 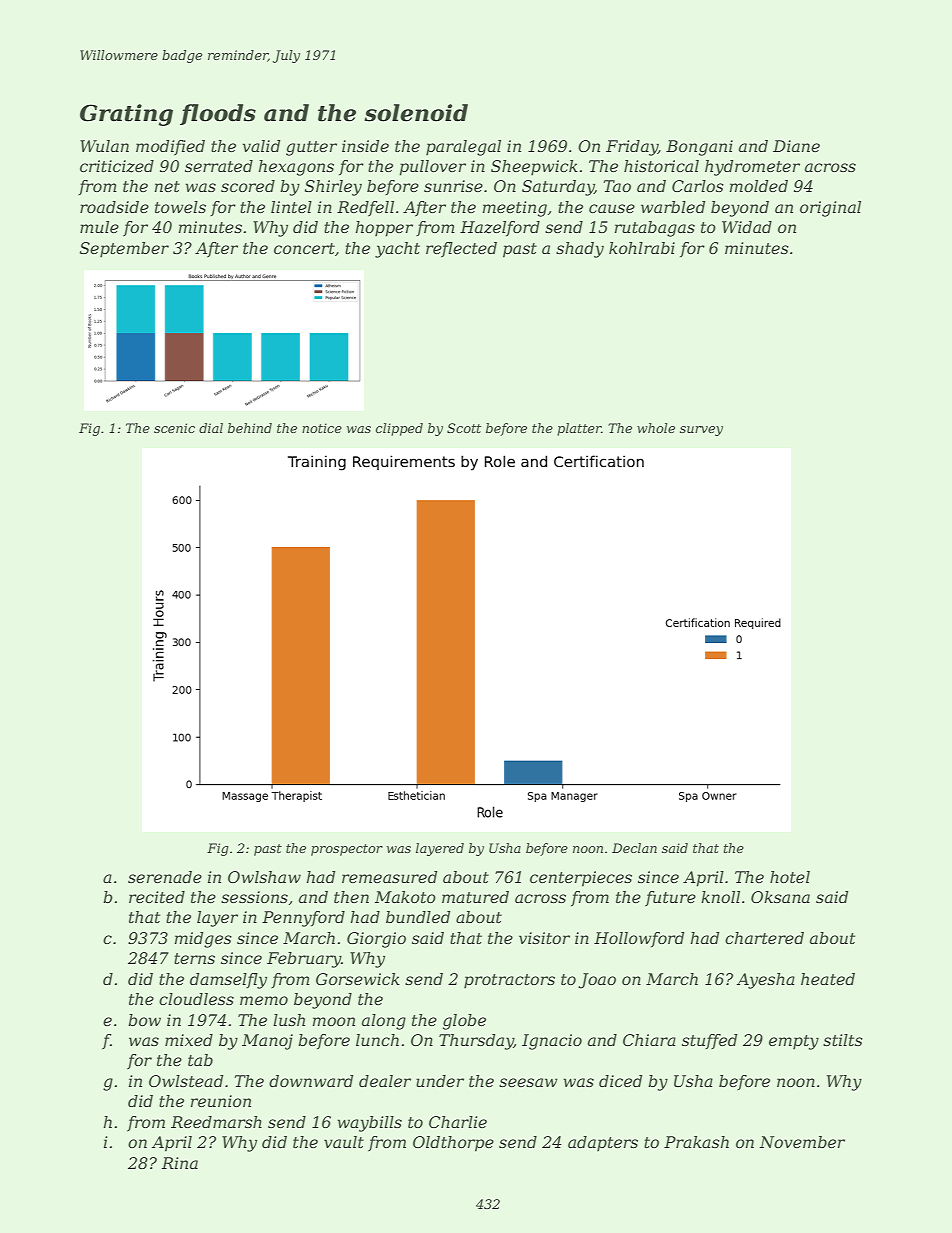 I want to click on Declan, so click(x=634, y=848).
